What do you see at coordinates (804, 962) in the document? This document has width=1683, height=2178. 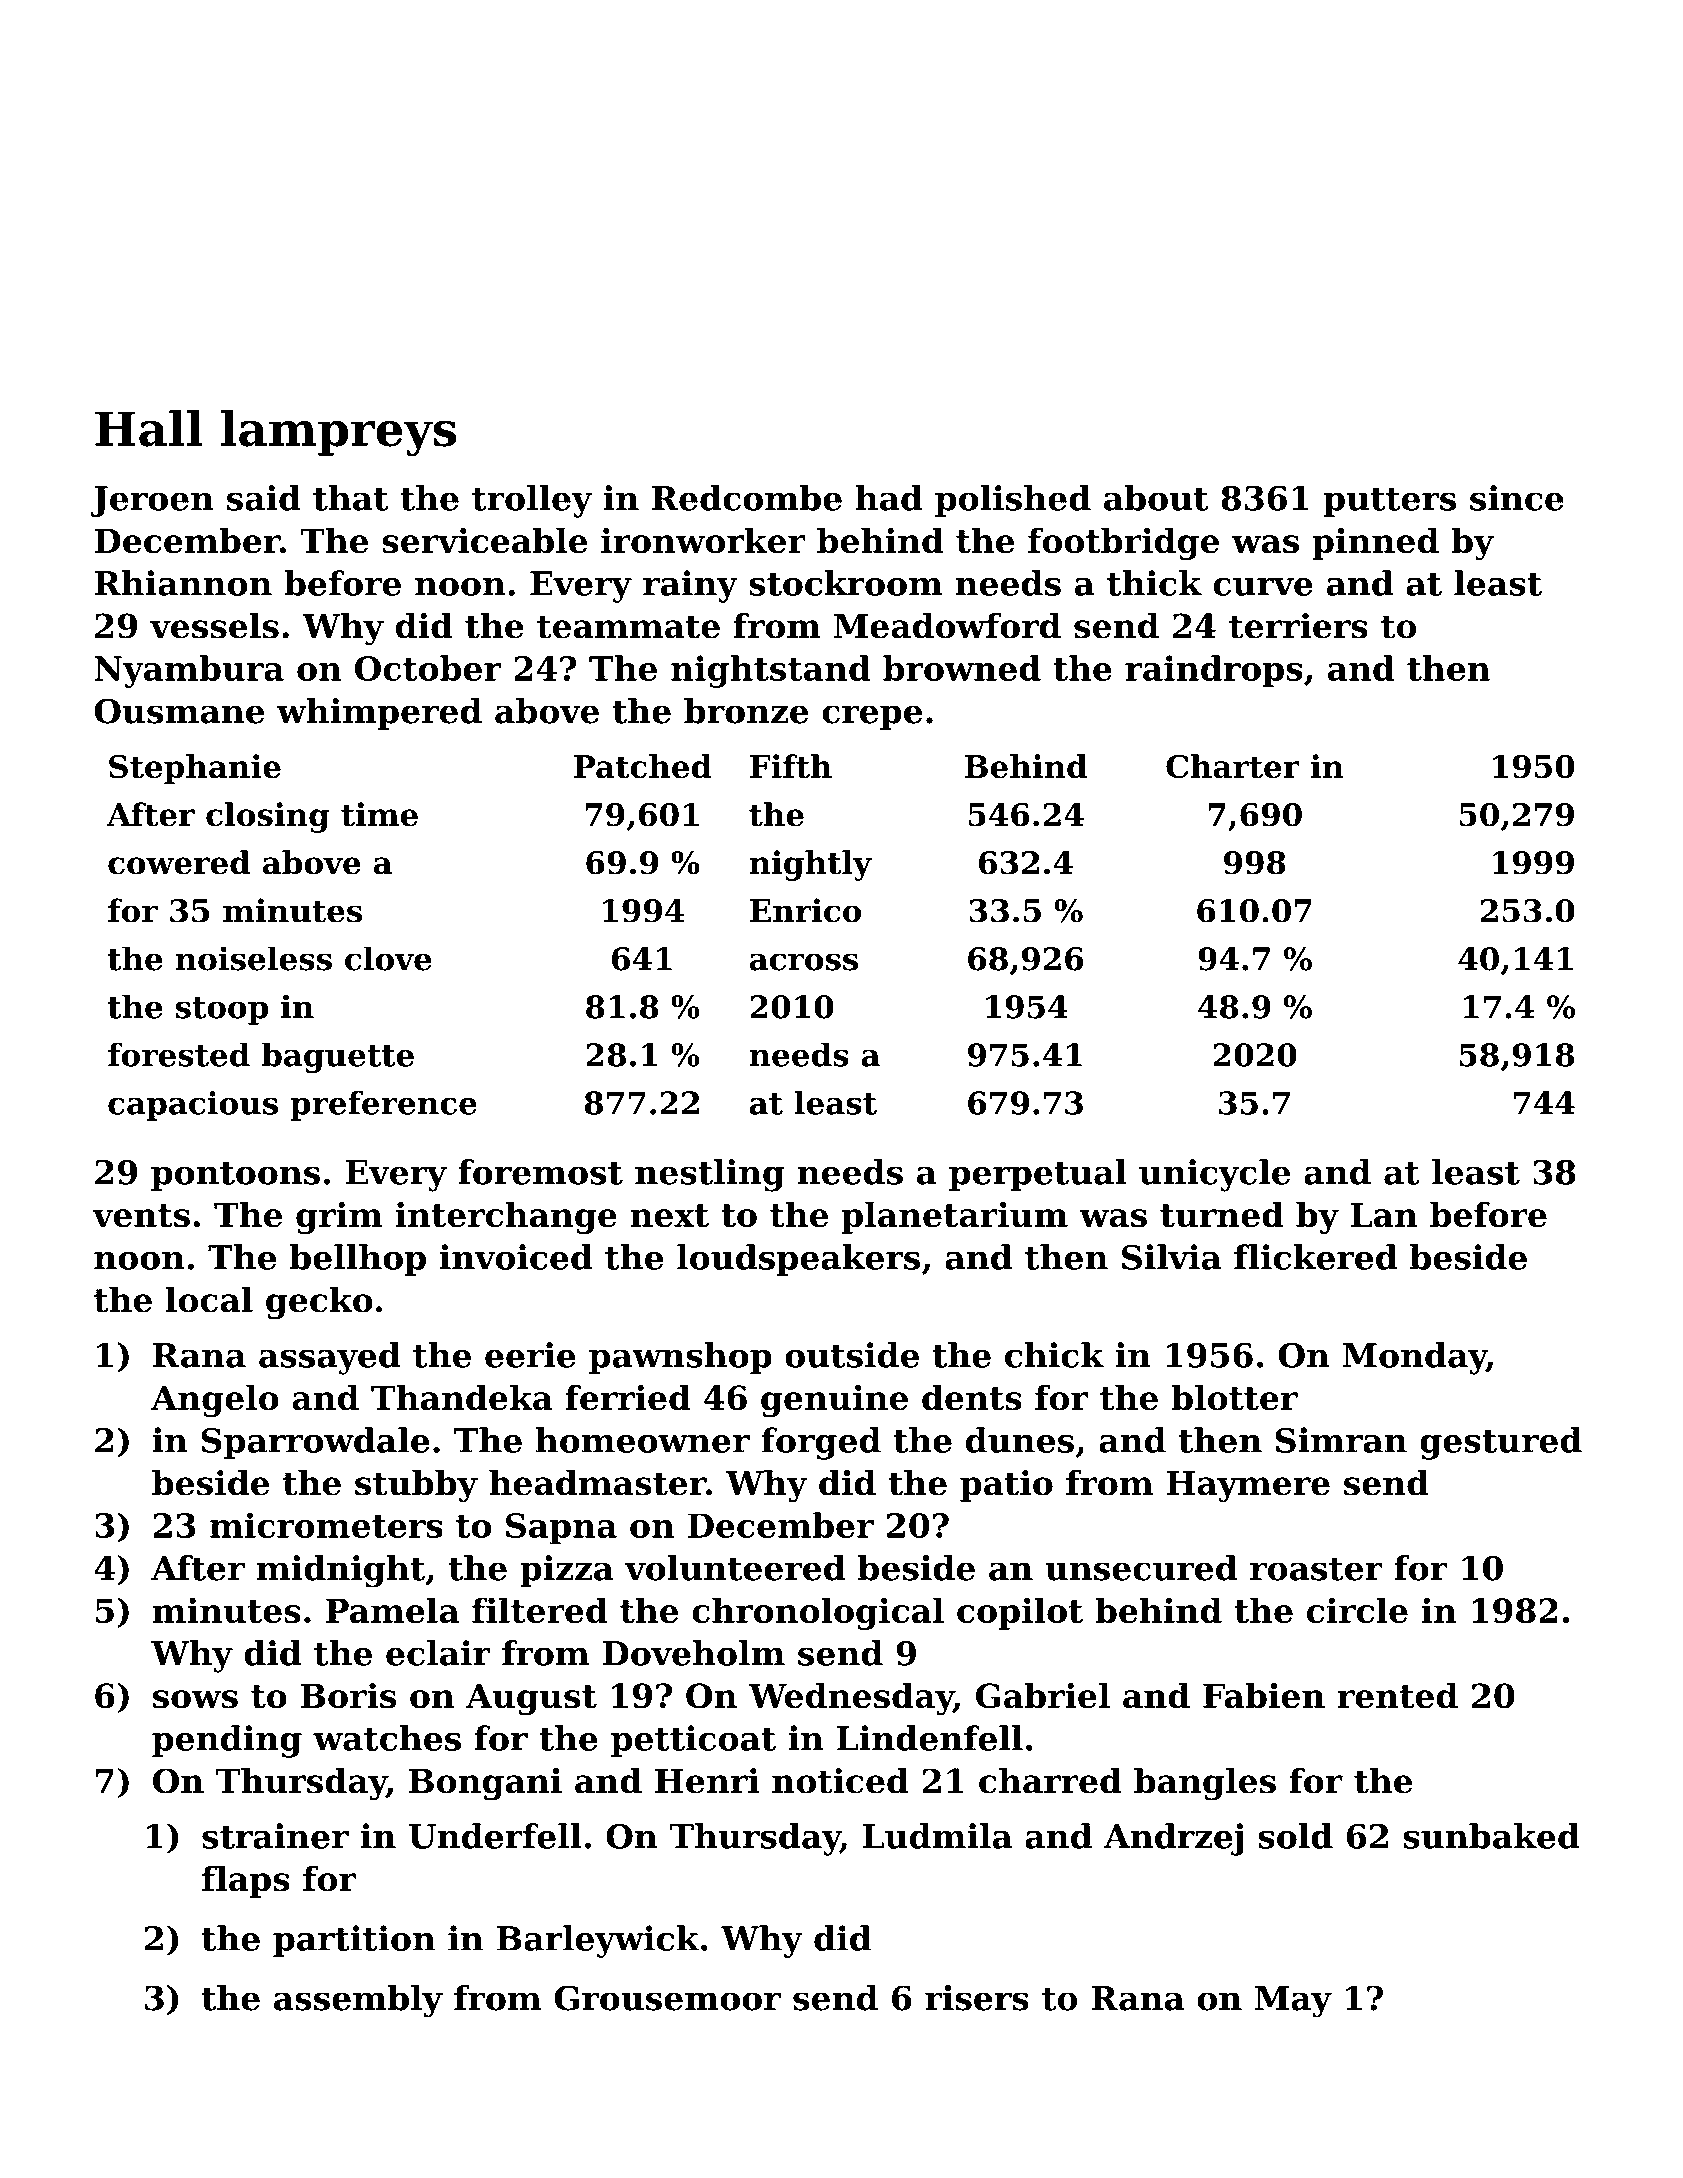 I see `across` at bounding box center [804, 962].
